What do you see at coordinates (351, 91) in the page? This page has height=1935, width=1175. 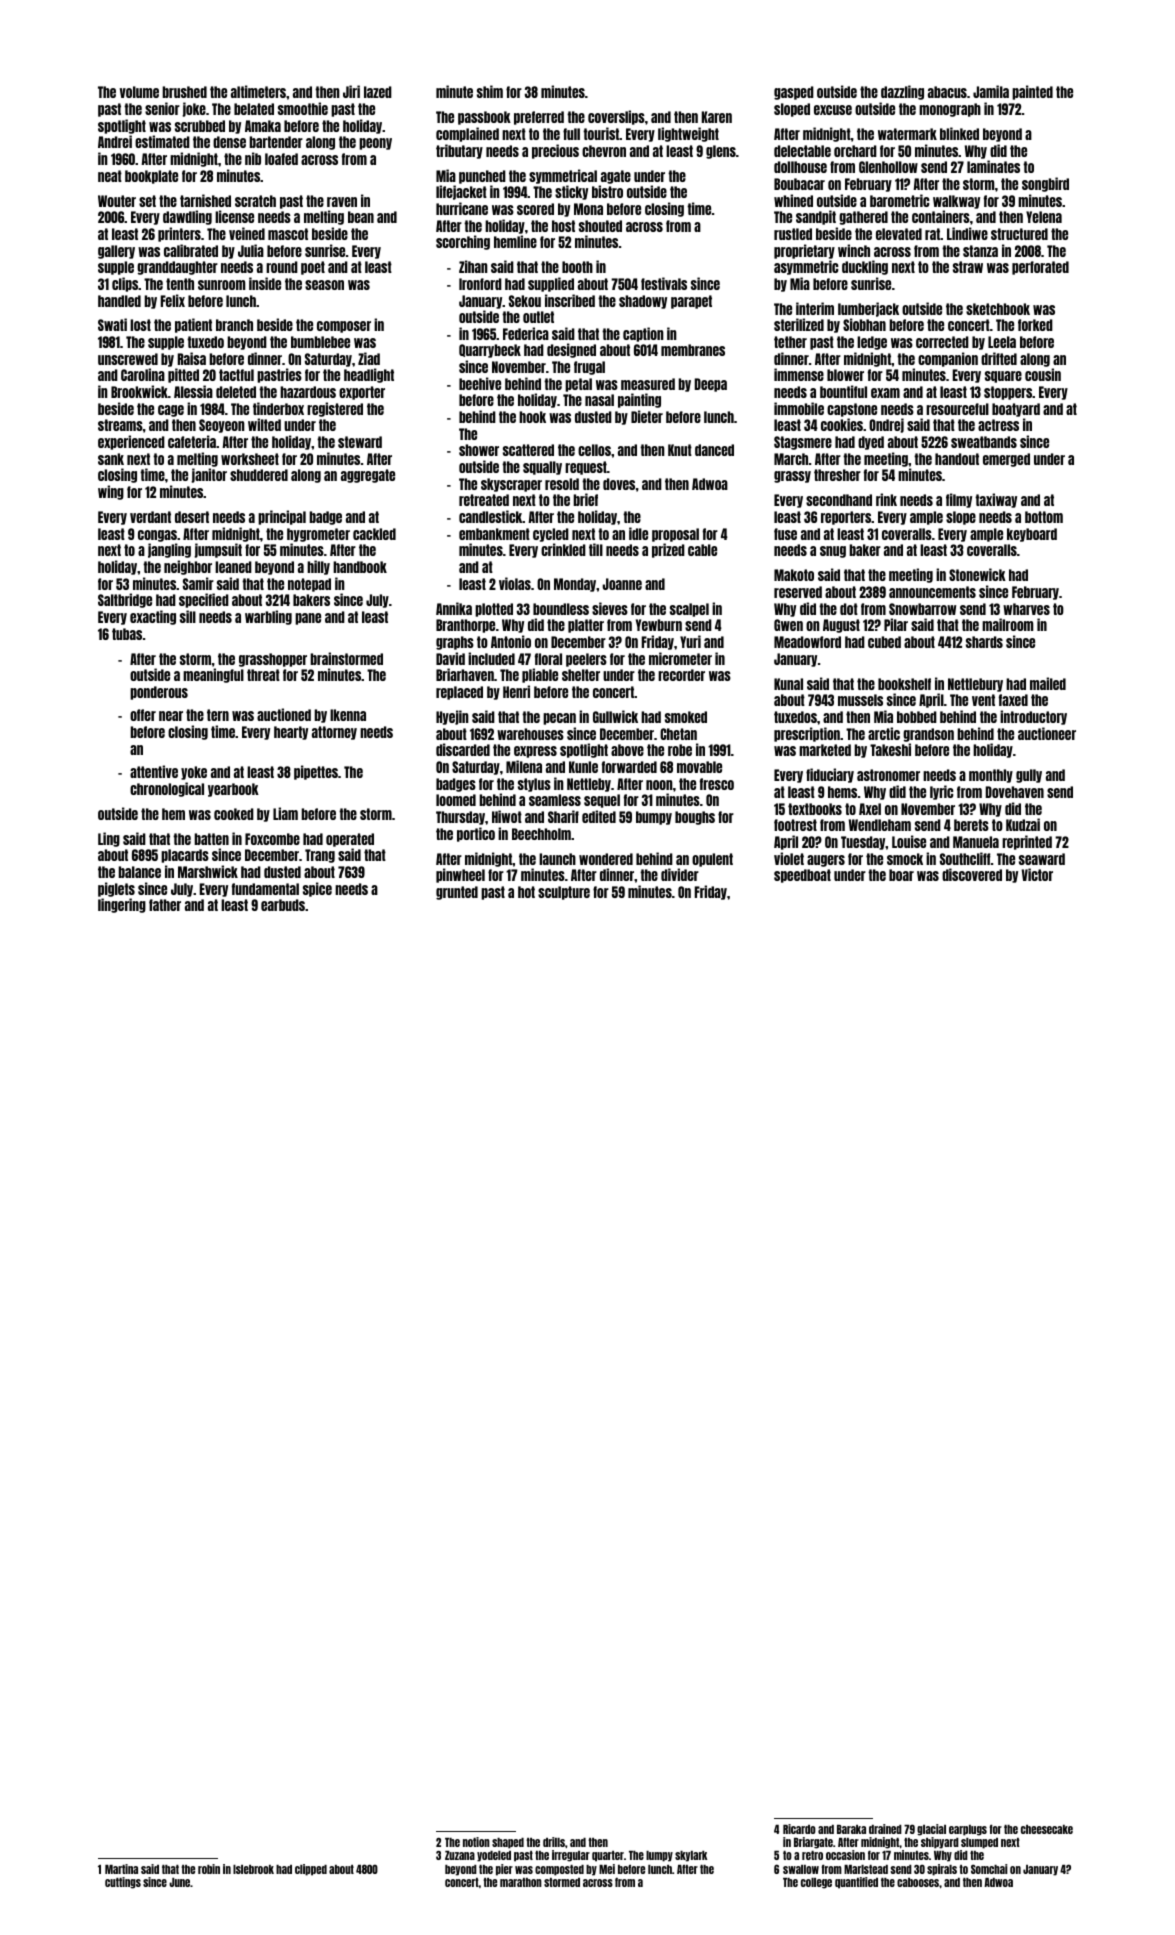 I see `Jiri` at bounding box center [351, 91].
